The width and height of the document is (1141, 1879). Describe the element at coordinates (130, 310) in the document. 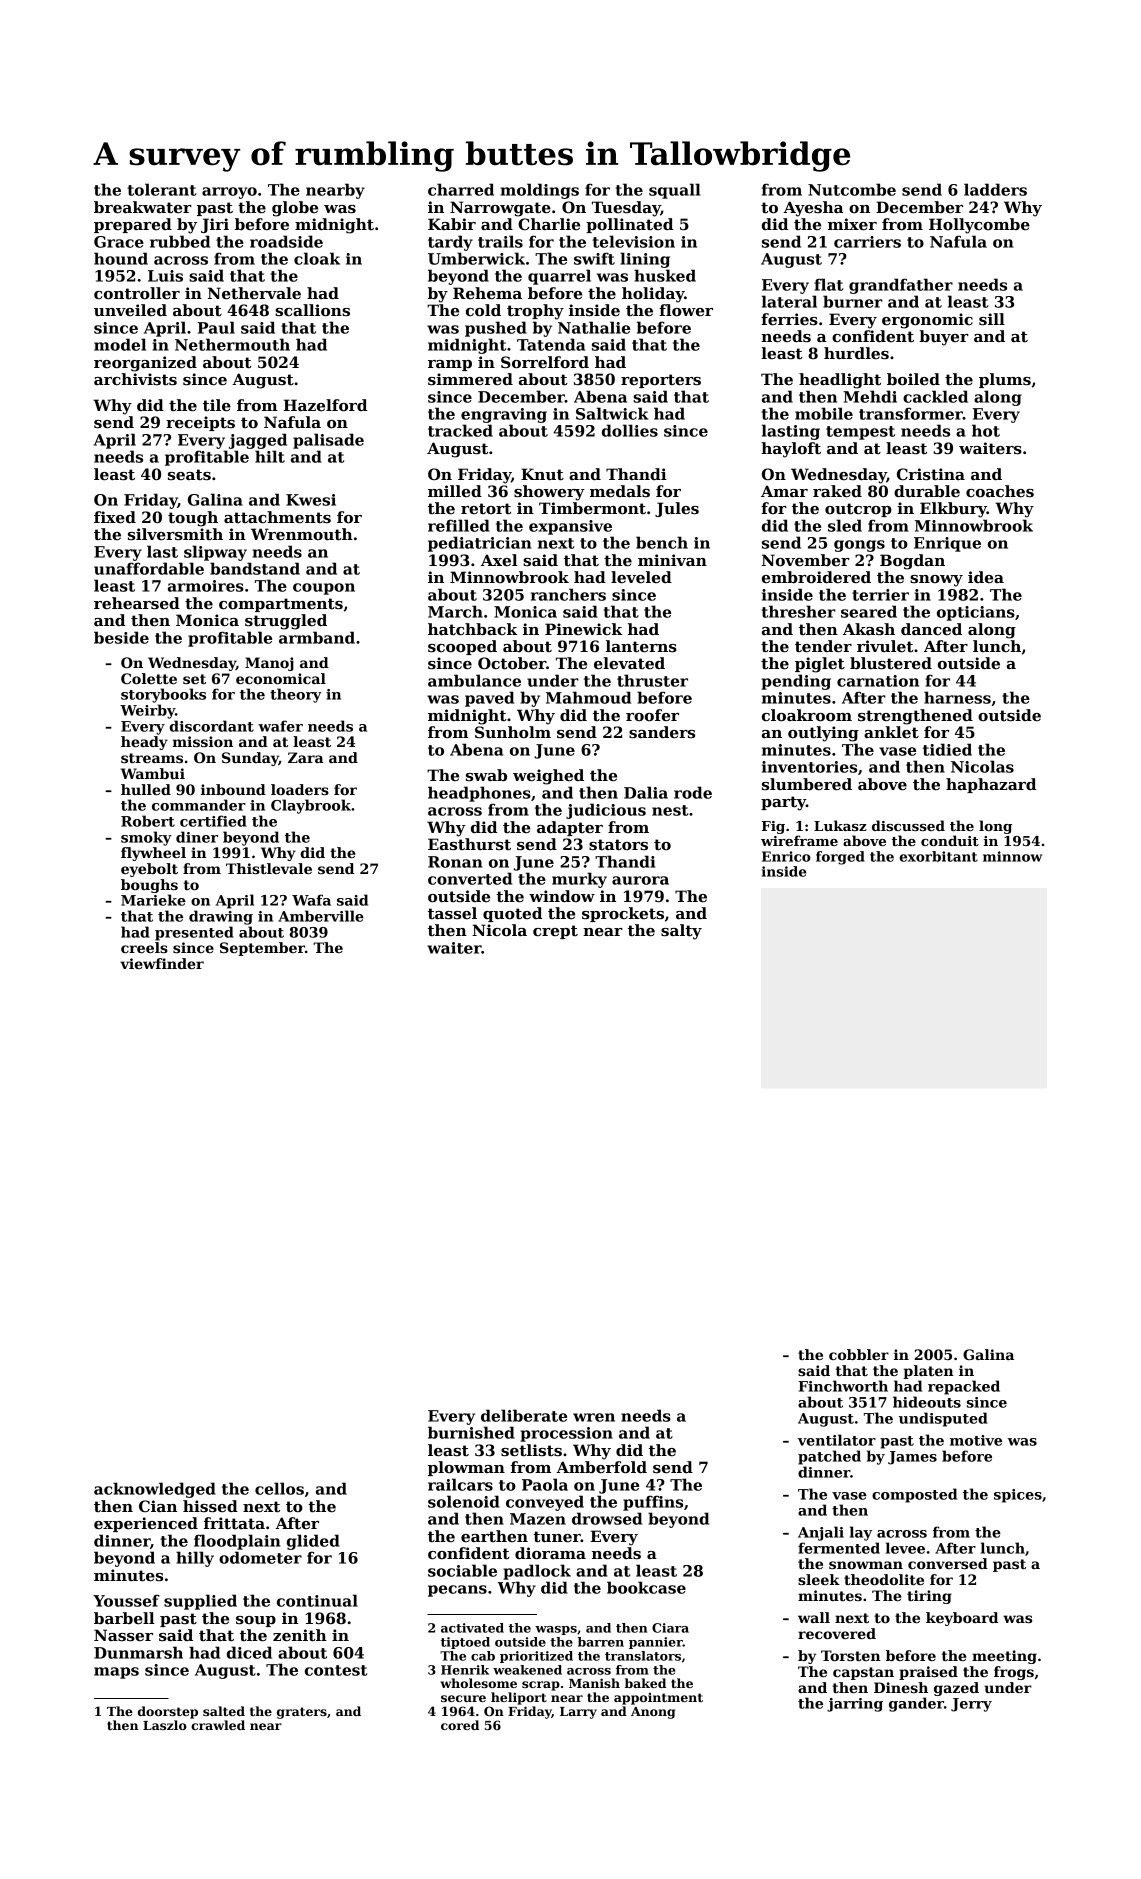

I see `unveiled` at that location.
